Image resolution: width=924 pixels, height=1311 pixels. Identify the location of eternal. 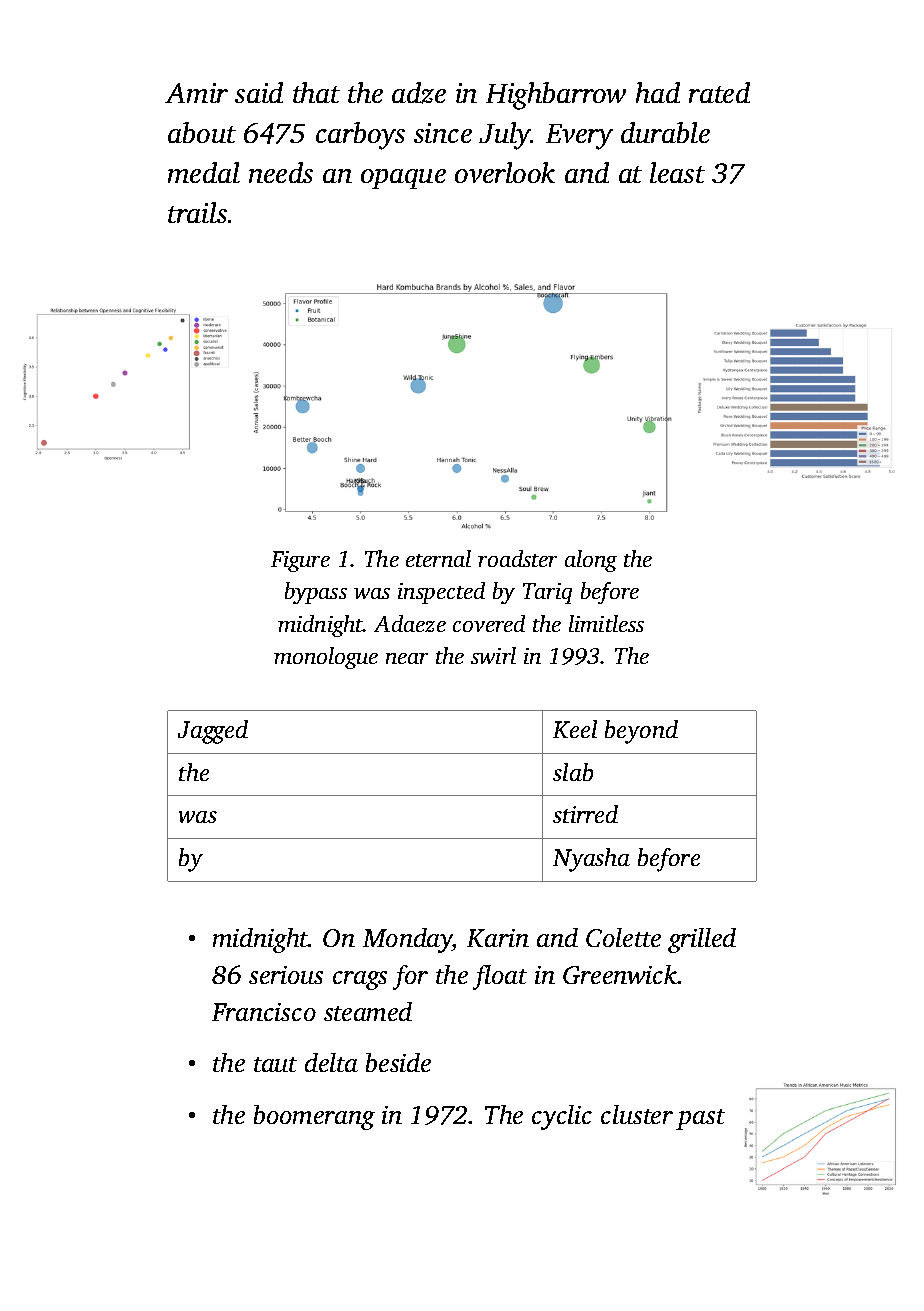
(438, 558).
